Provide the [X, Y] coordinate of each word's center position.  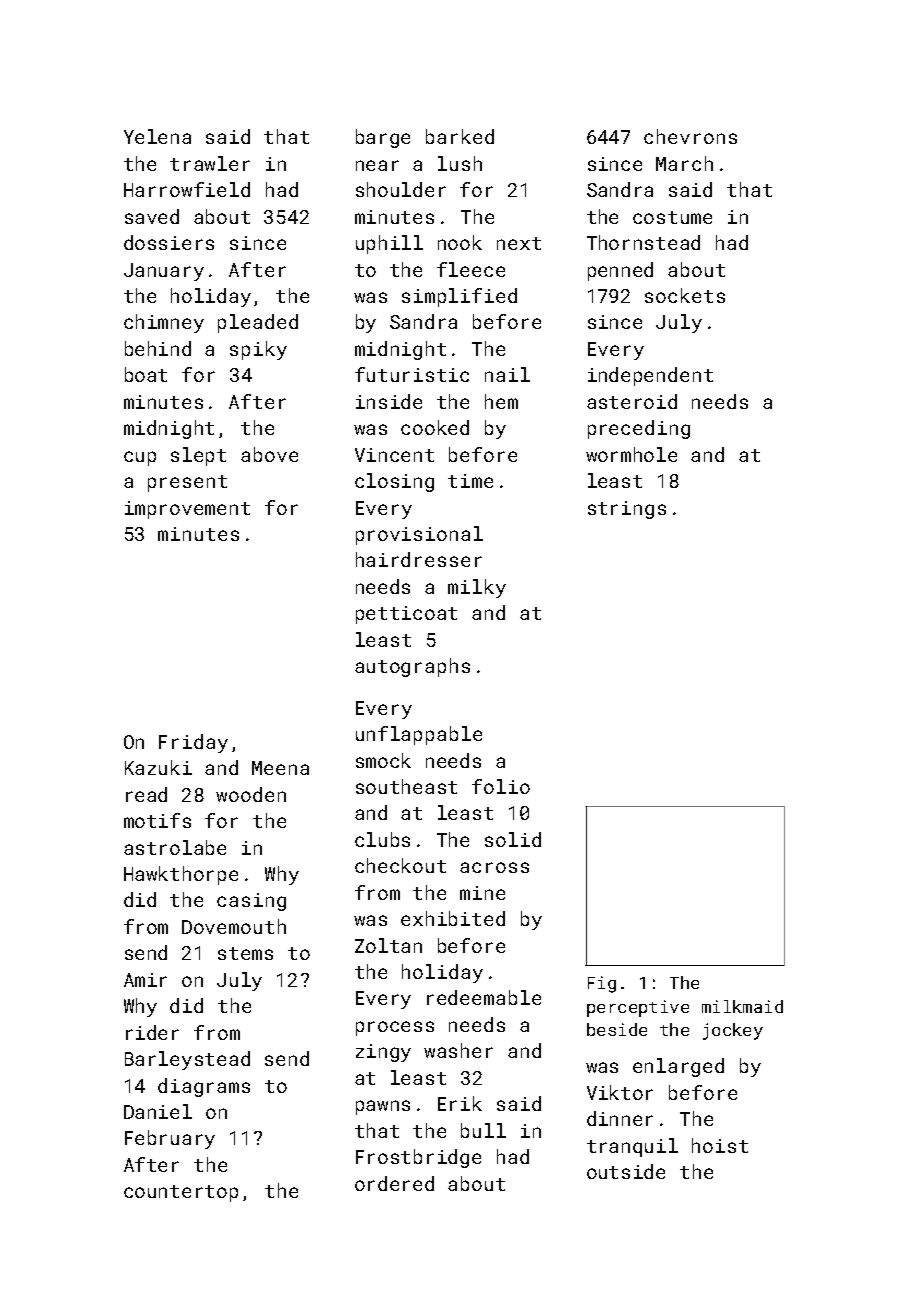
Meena [280, 768]
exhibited [453, 918]
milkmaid [742, 1006]
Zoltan [388, 945]
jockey [733, 1031]
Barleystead [187, 1060]
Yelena [157, 136]
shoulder [401, 189]
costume [672, 217]
